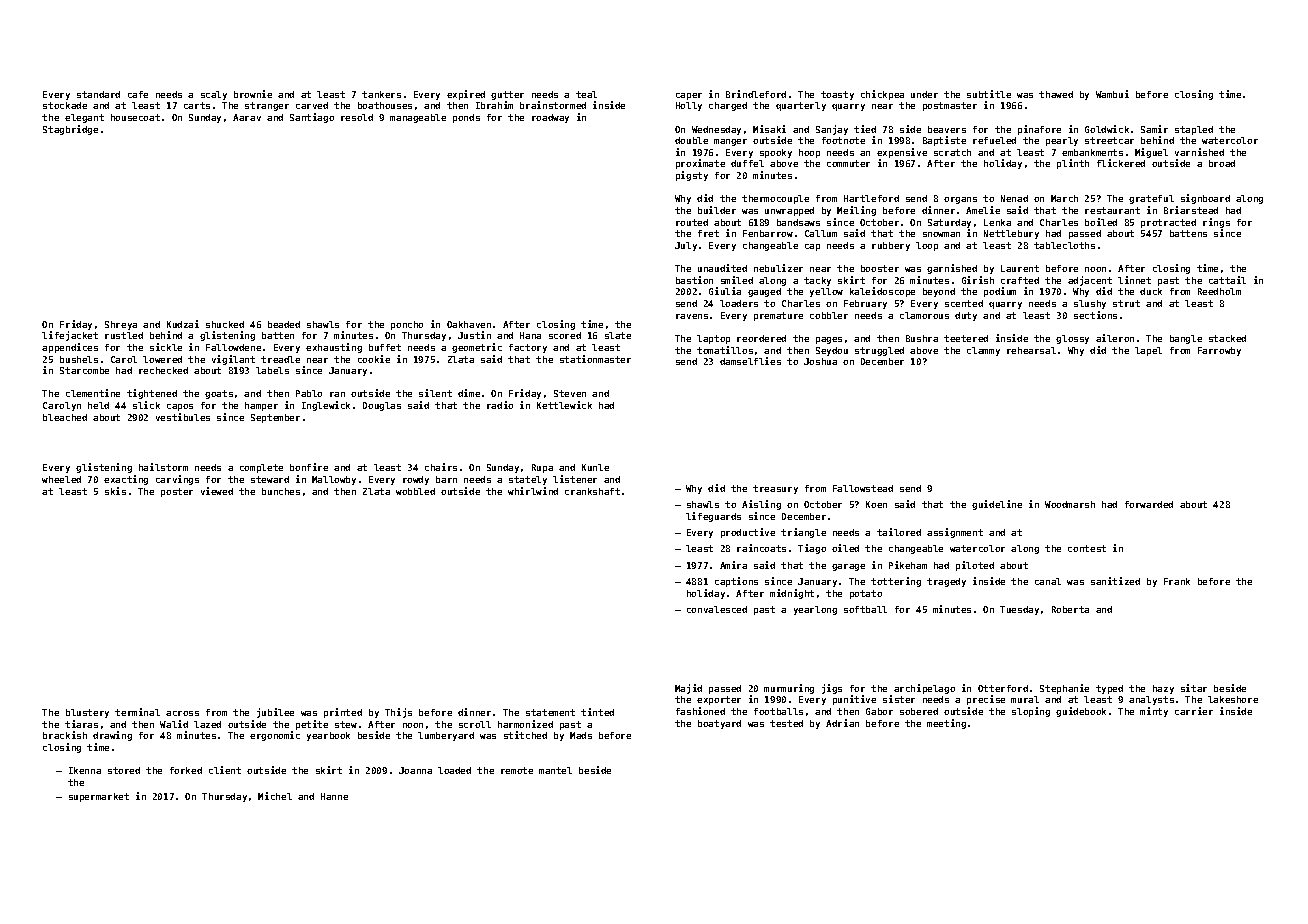  What do you see at coordinates (820, 361) in the image?
I see `Joshua` at bounding box center [820, 361].
